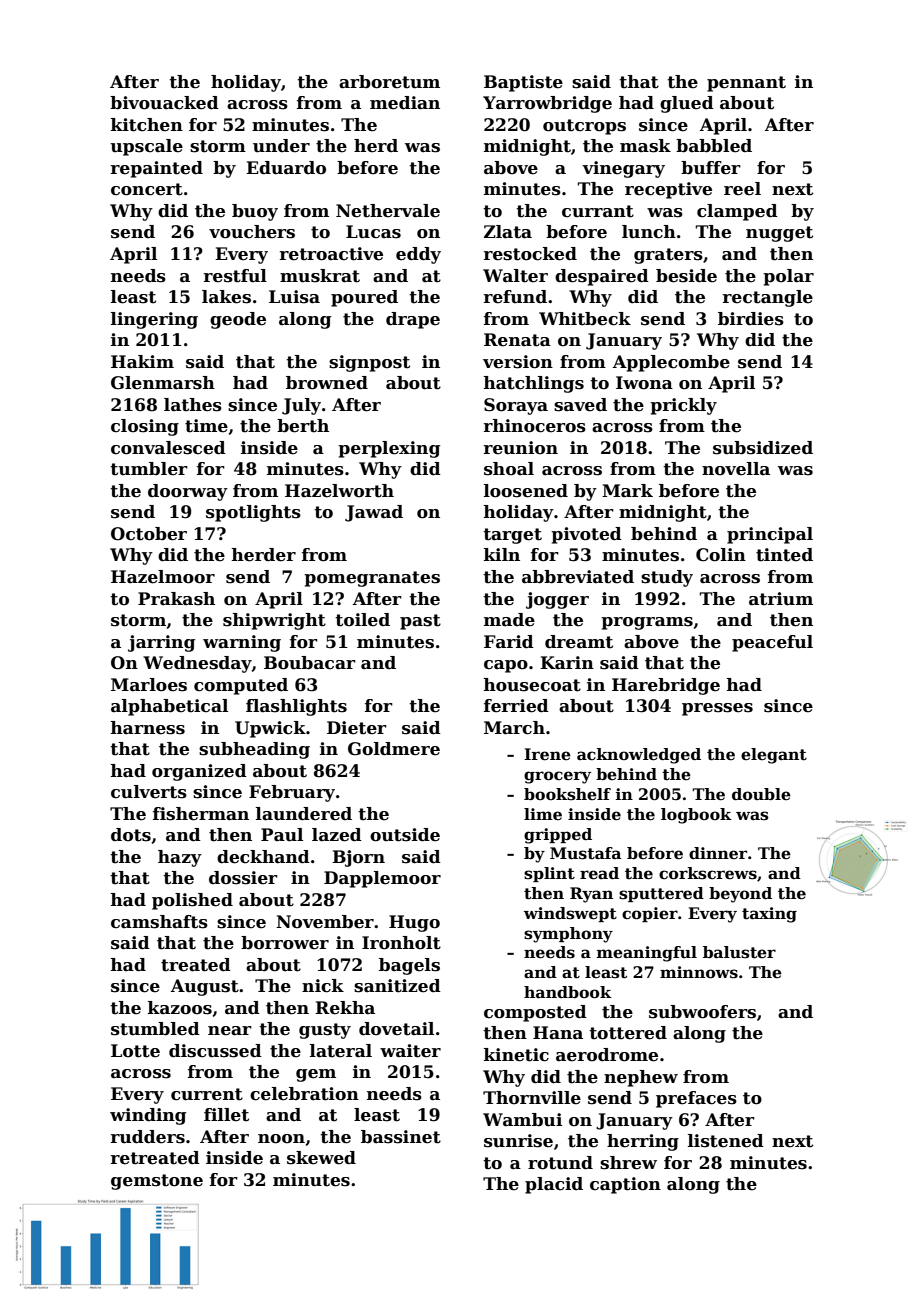 This page has width=924, height=1308. Describe the element at coordinates (163, 577) in the page. I see `Hazelmoor` at that location.
